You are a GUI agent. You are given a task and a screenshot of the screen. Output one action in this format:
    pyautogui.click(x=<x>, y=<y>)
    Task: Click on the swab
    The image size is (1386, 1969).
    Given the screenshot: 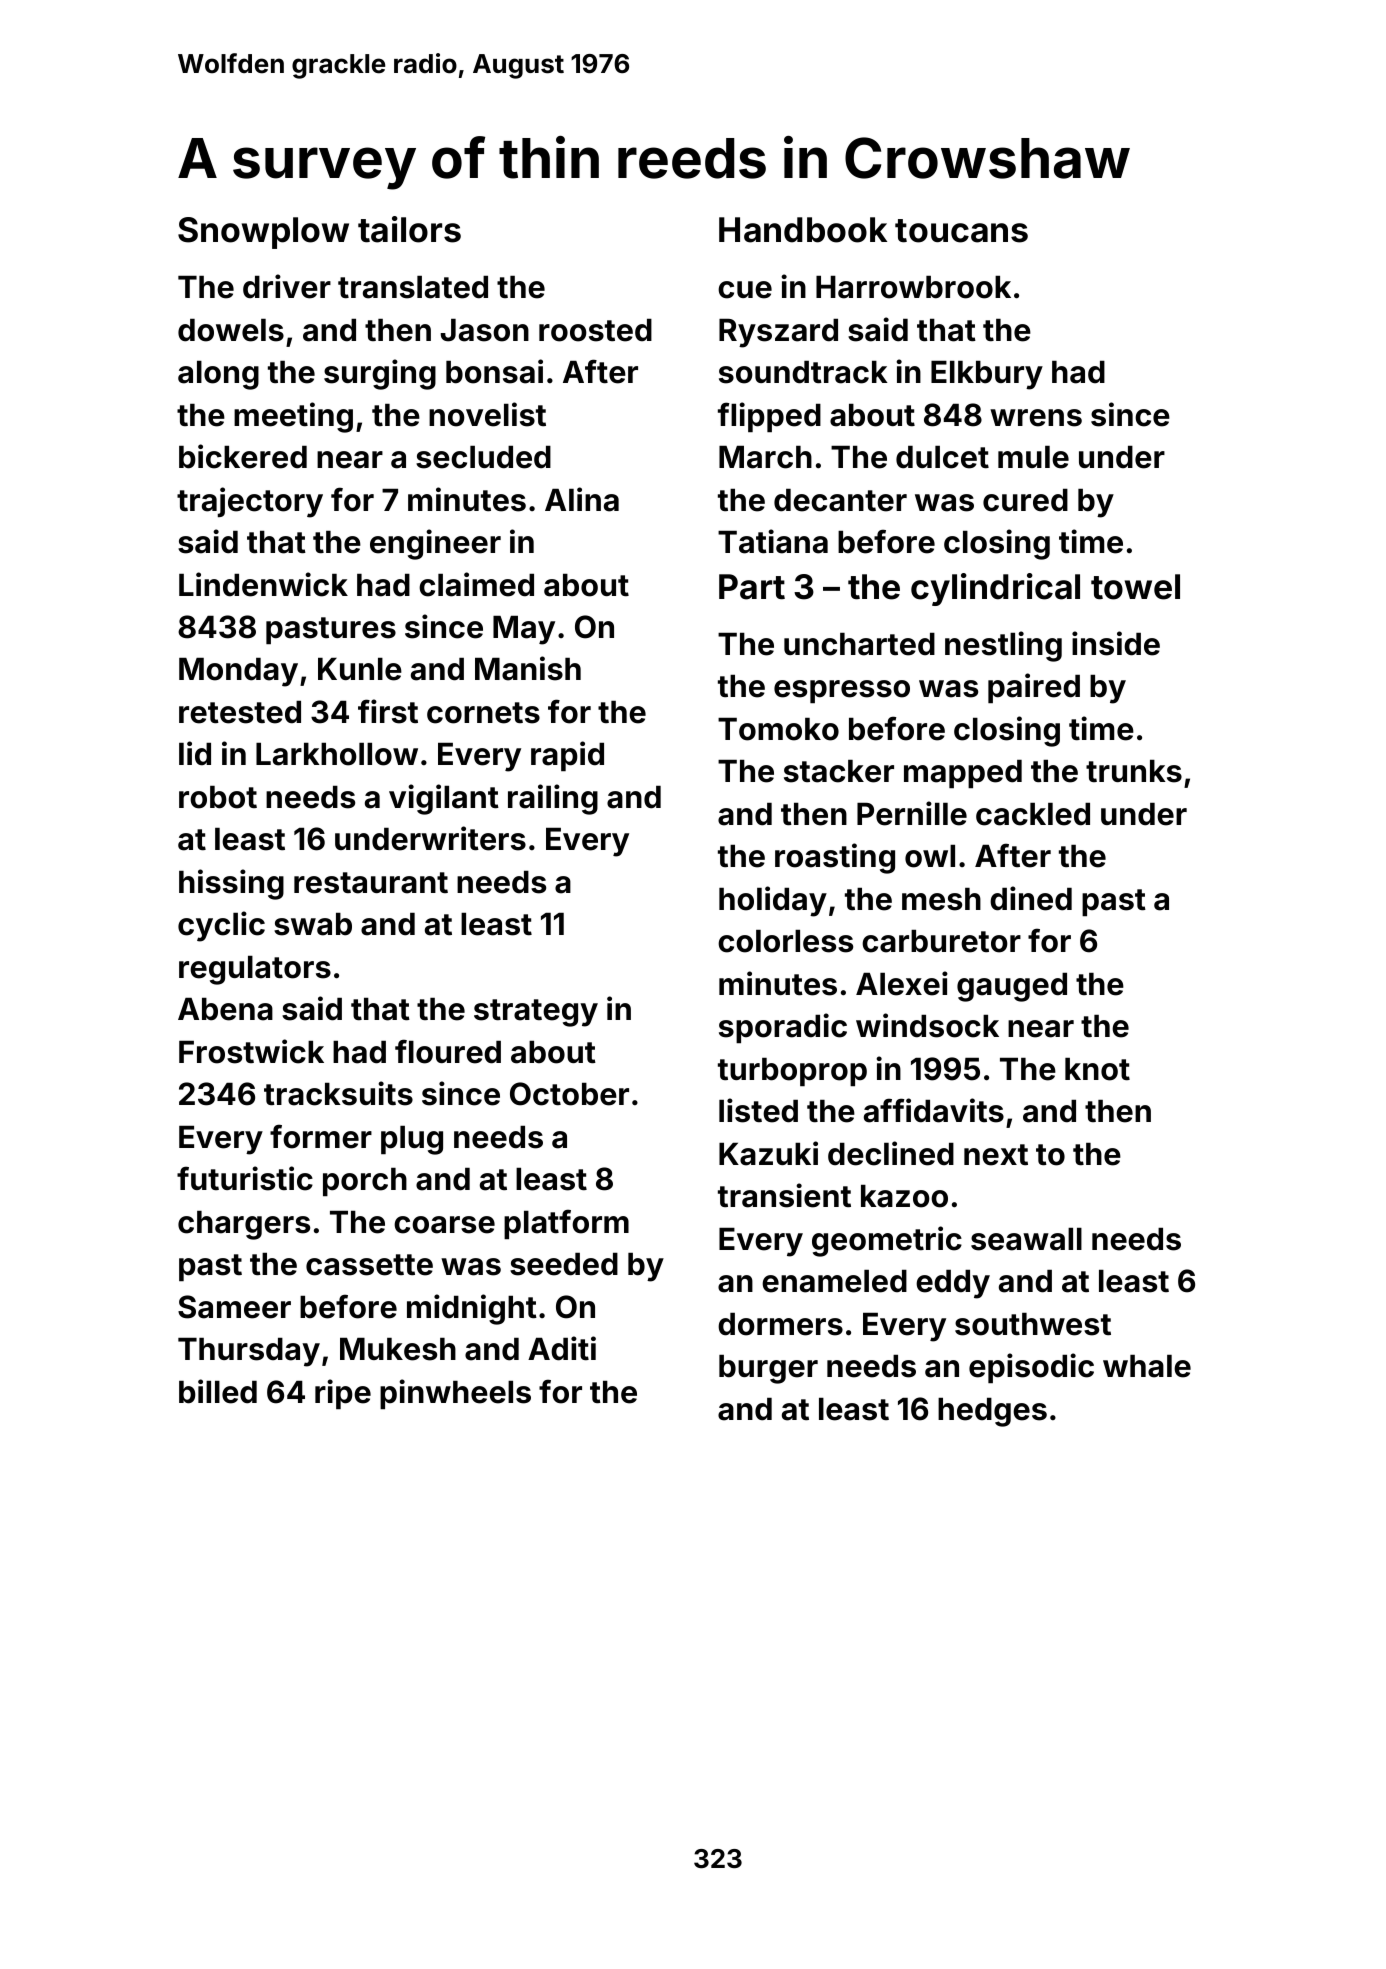 What is the action you would take?
    pyautogui.click(x=313, y=924)
